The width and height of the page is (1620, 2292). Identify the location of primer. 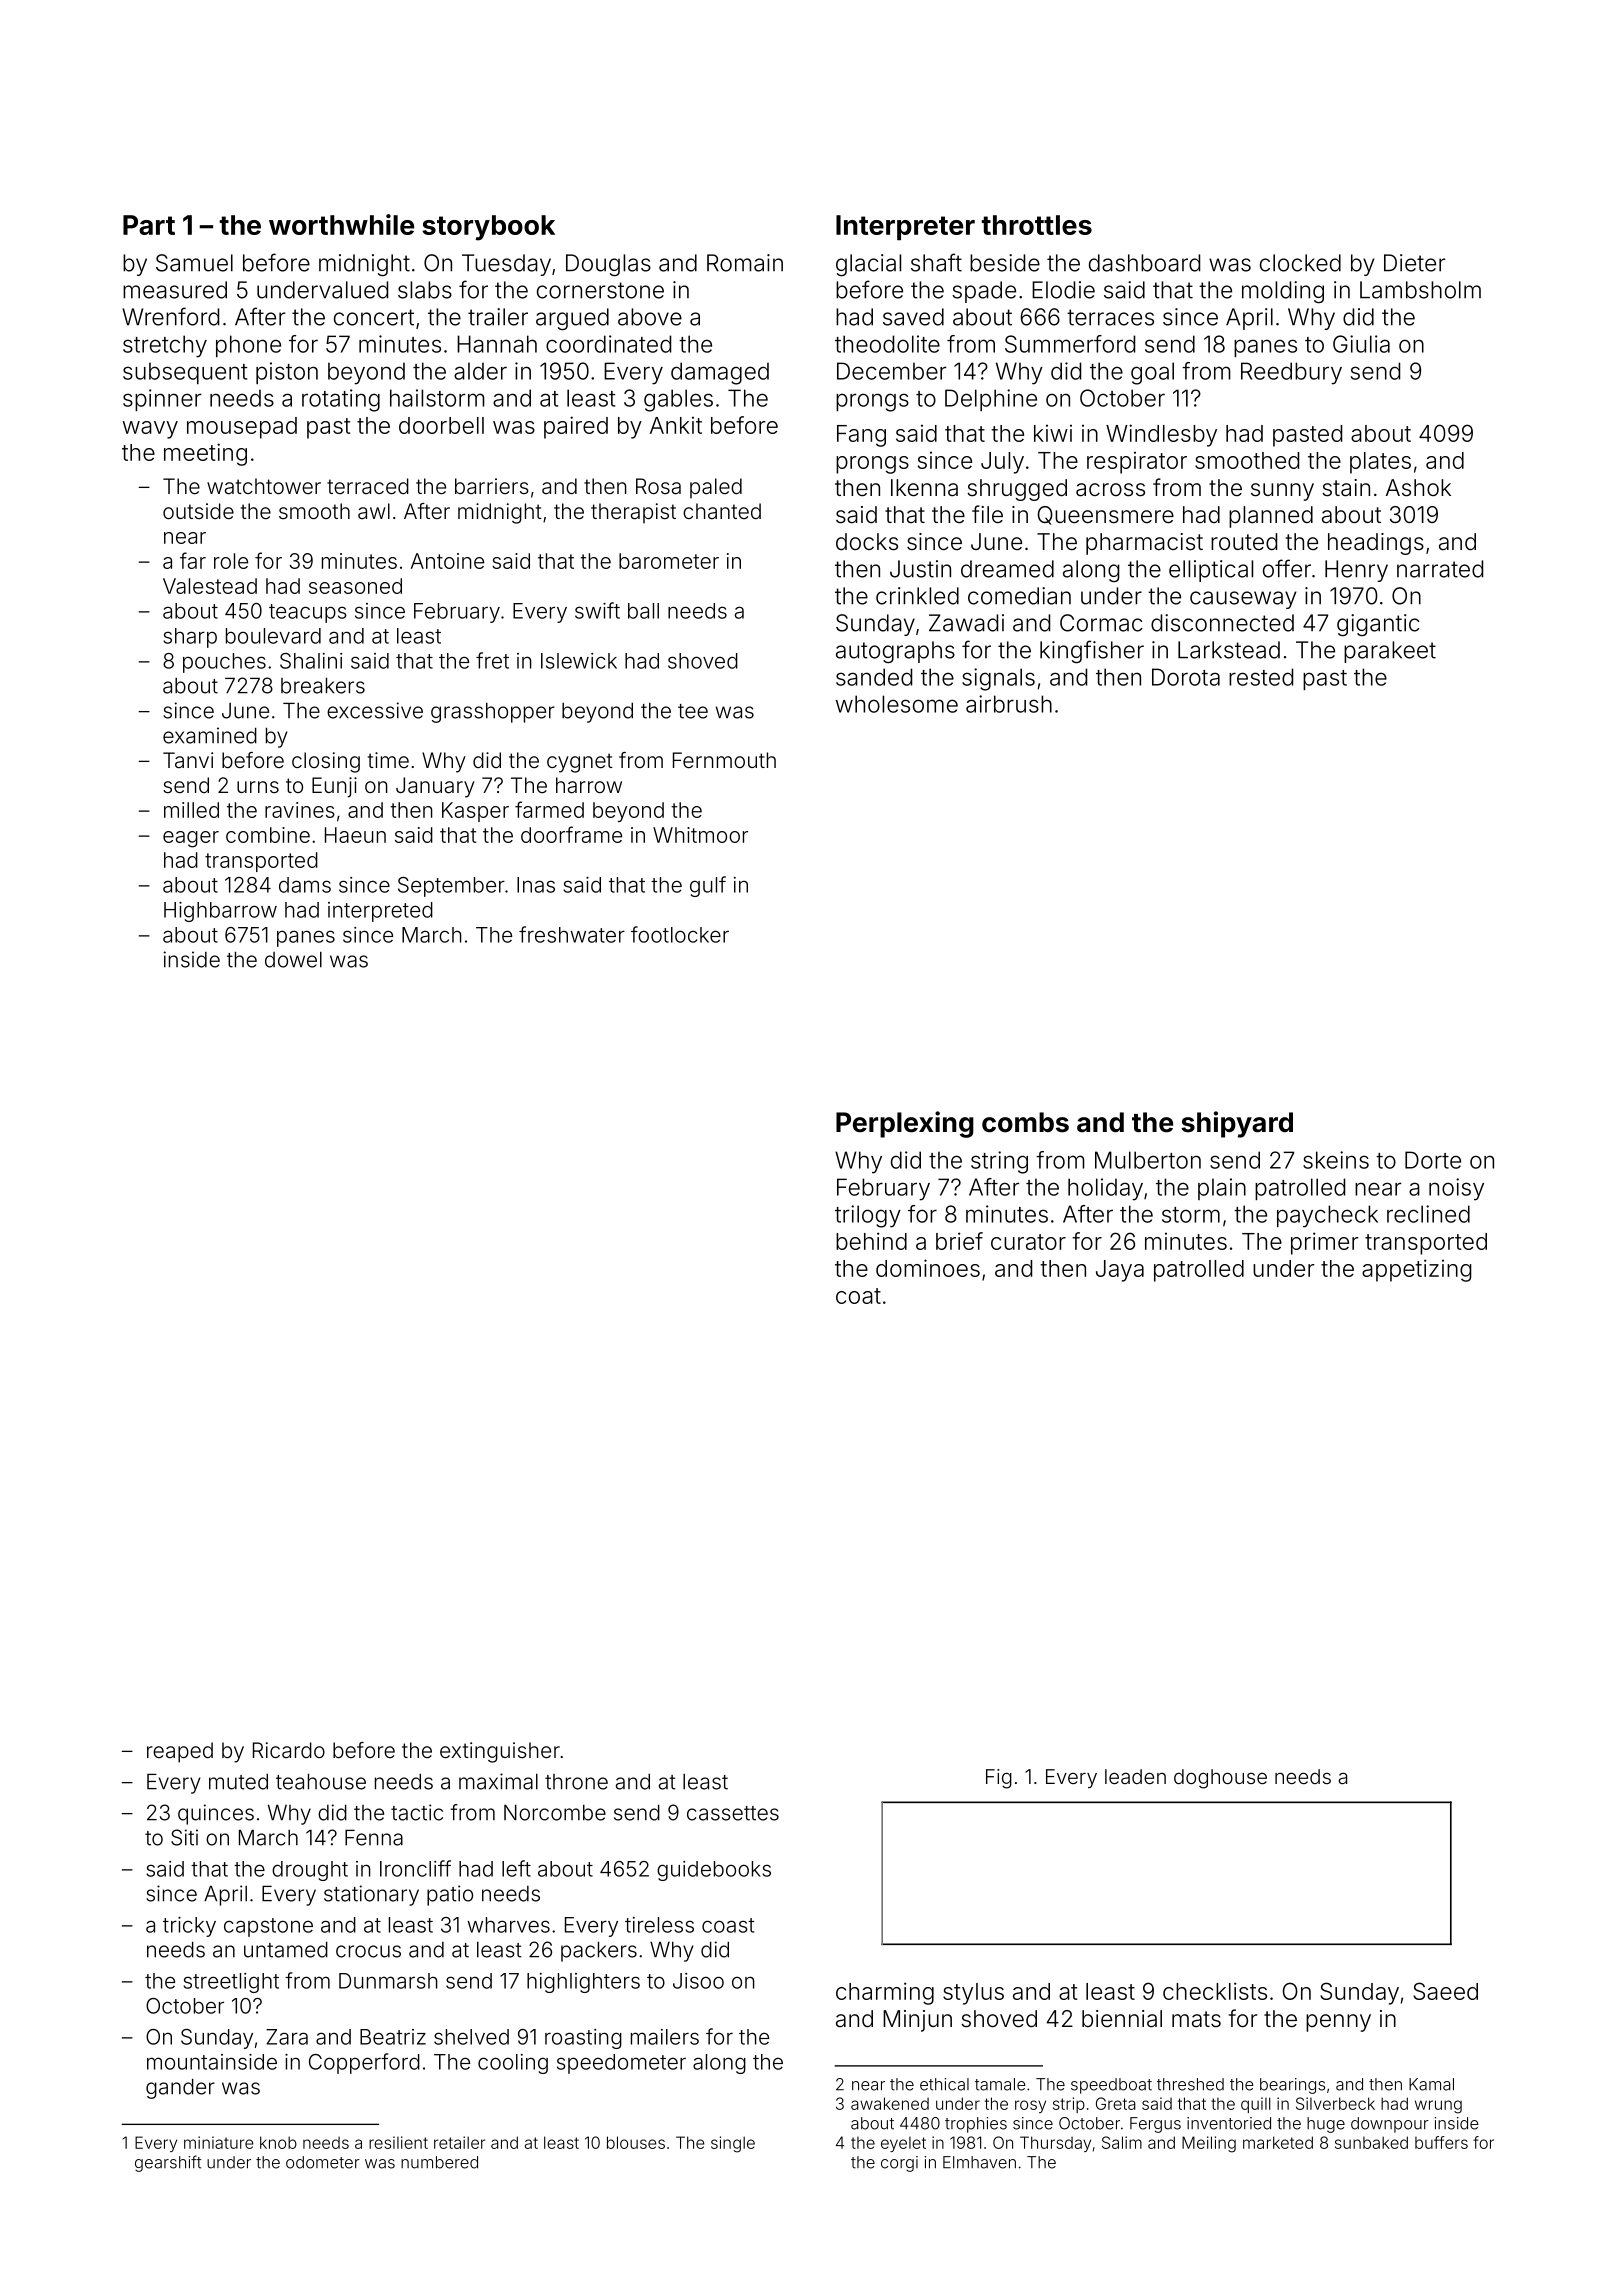
(1325, 1243).
